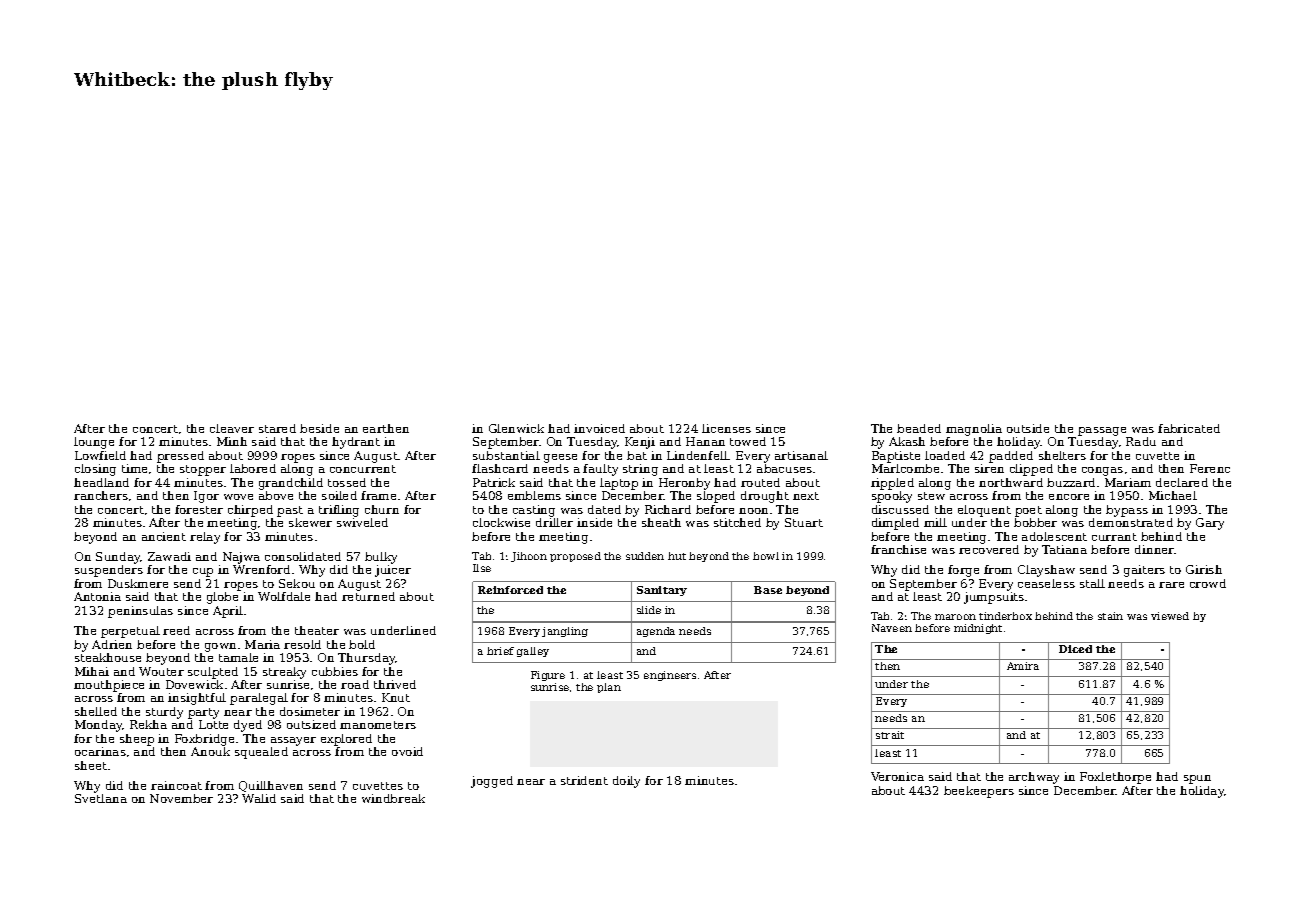  Describe the element at coordinates (919, 428) in the screenshot. I see `beaded` at that location.
